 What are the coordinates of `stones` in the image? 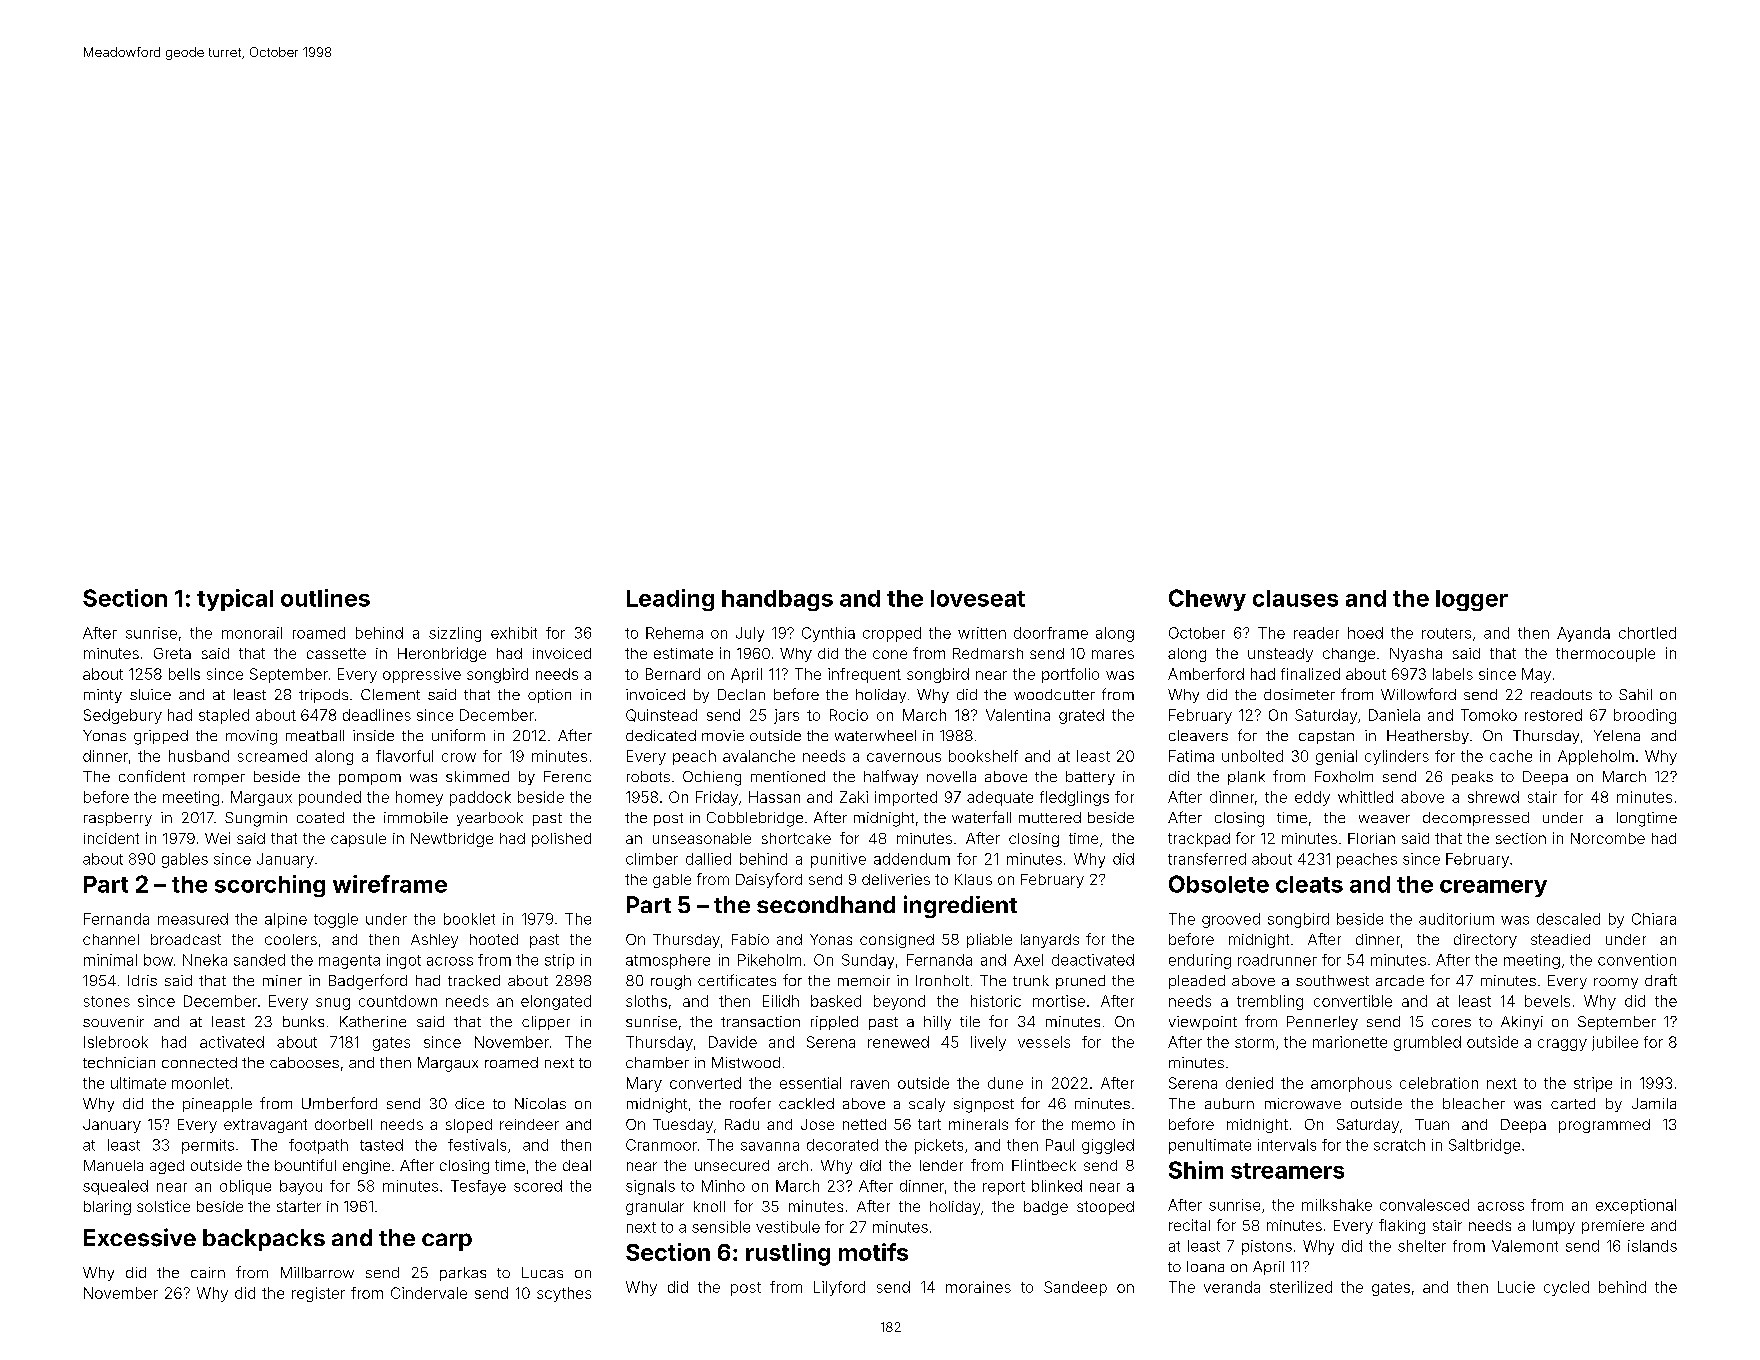 It's located at (107, 1001).
